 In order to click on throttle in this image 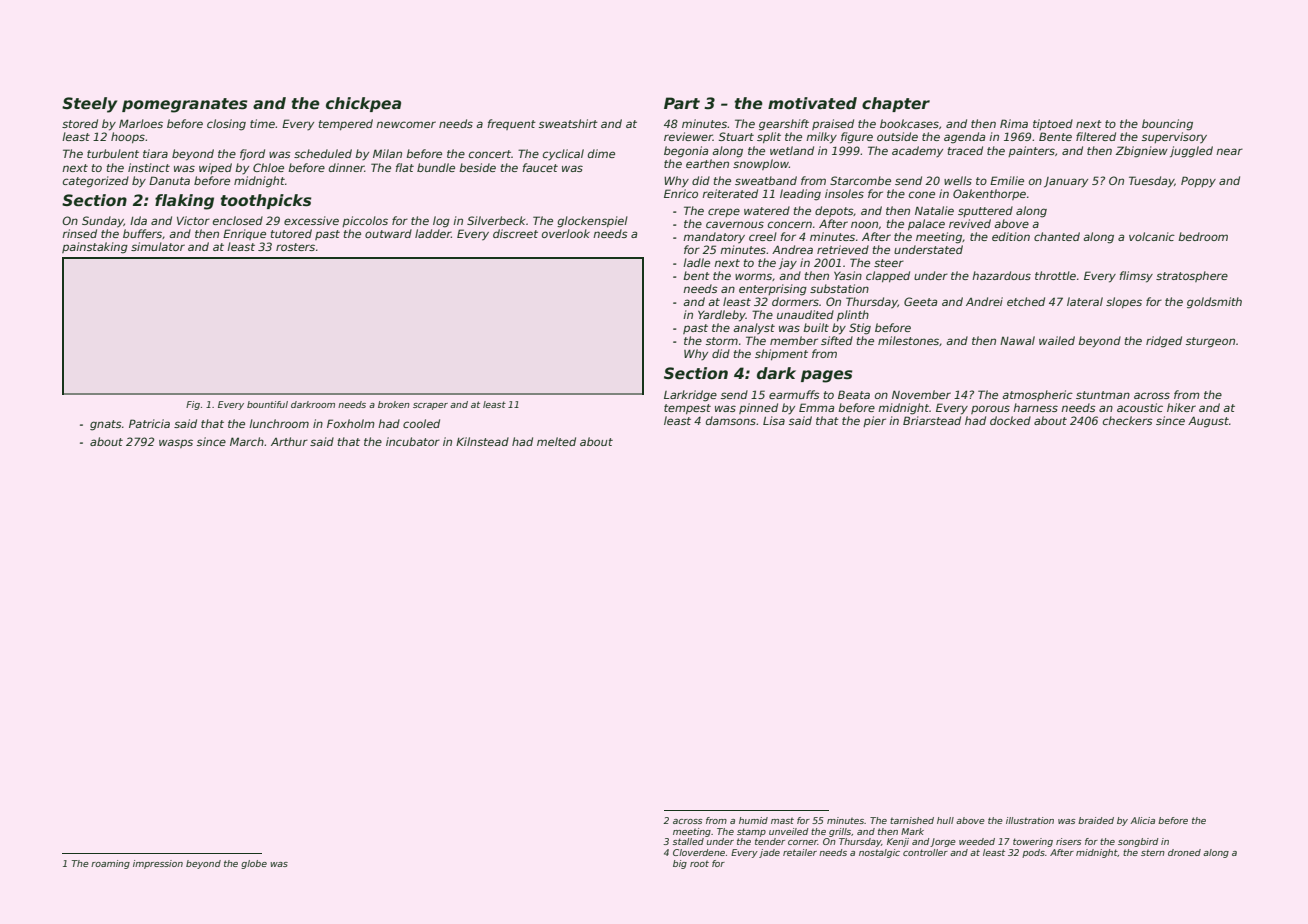, I will do `click(1055, 275)`.
